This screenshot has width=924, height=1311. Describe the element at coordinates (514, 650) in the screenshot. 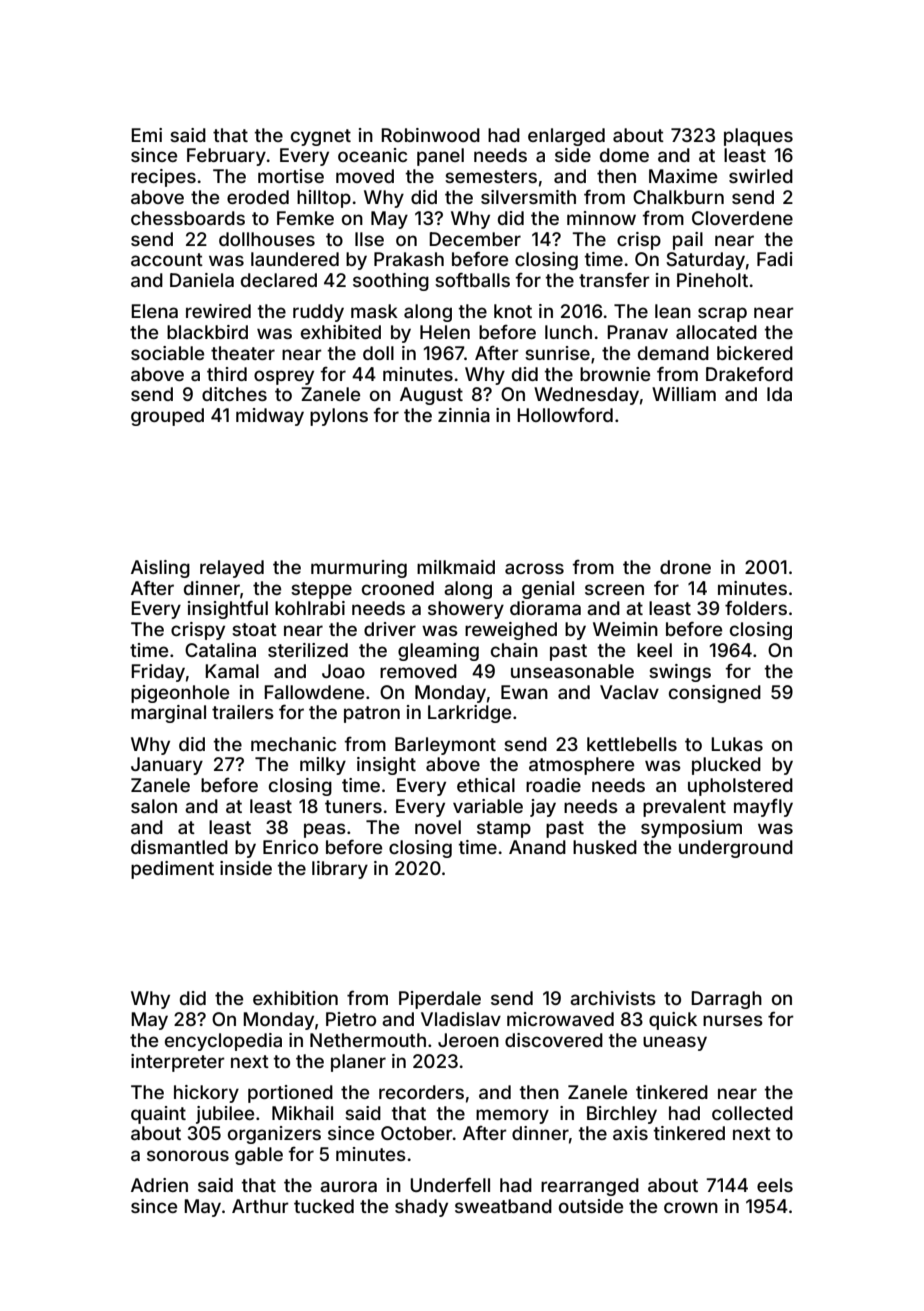

I see `chain` at that location.
